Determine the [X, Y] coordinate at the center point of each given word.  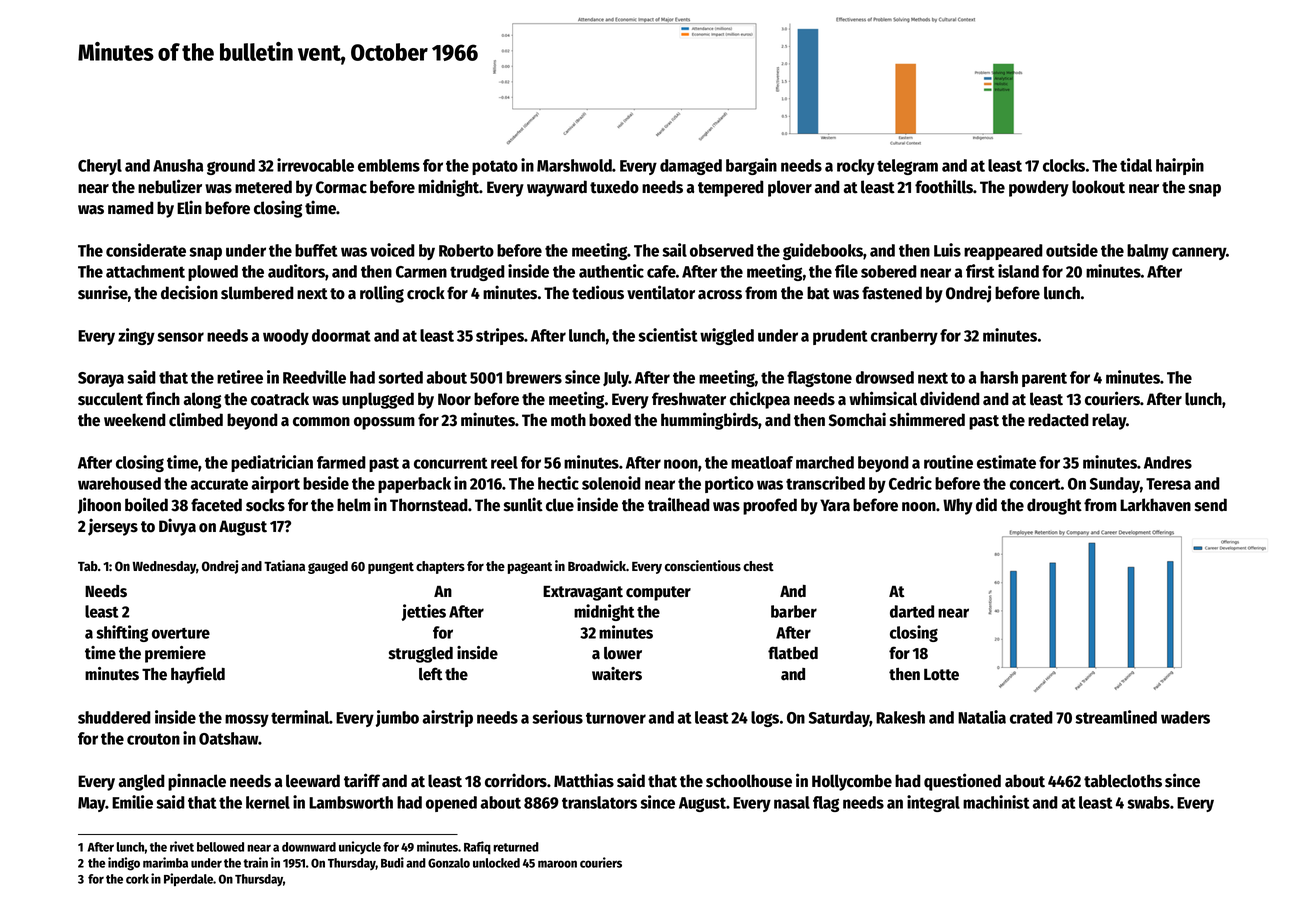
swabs [1148, 802]
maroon [557, 864]
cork [137, 879]
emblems [389, 165]
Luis [947, 250]
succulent [110, 399]
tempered [731, 188]
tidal [1136, 165]
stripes [500, 336]
